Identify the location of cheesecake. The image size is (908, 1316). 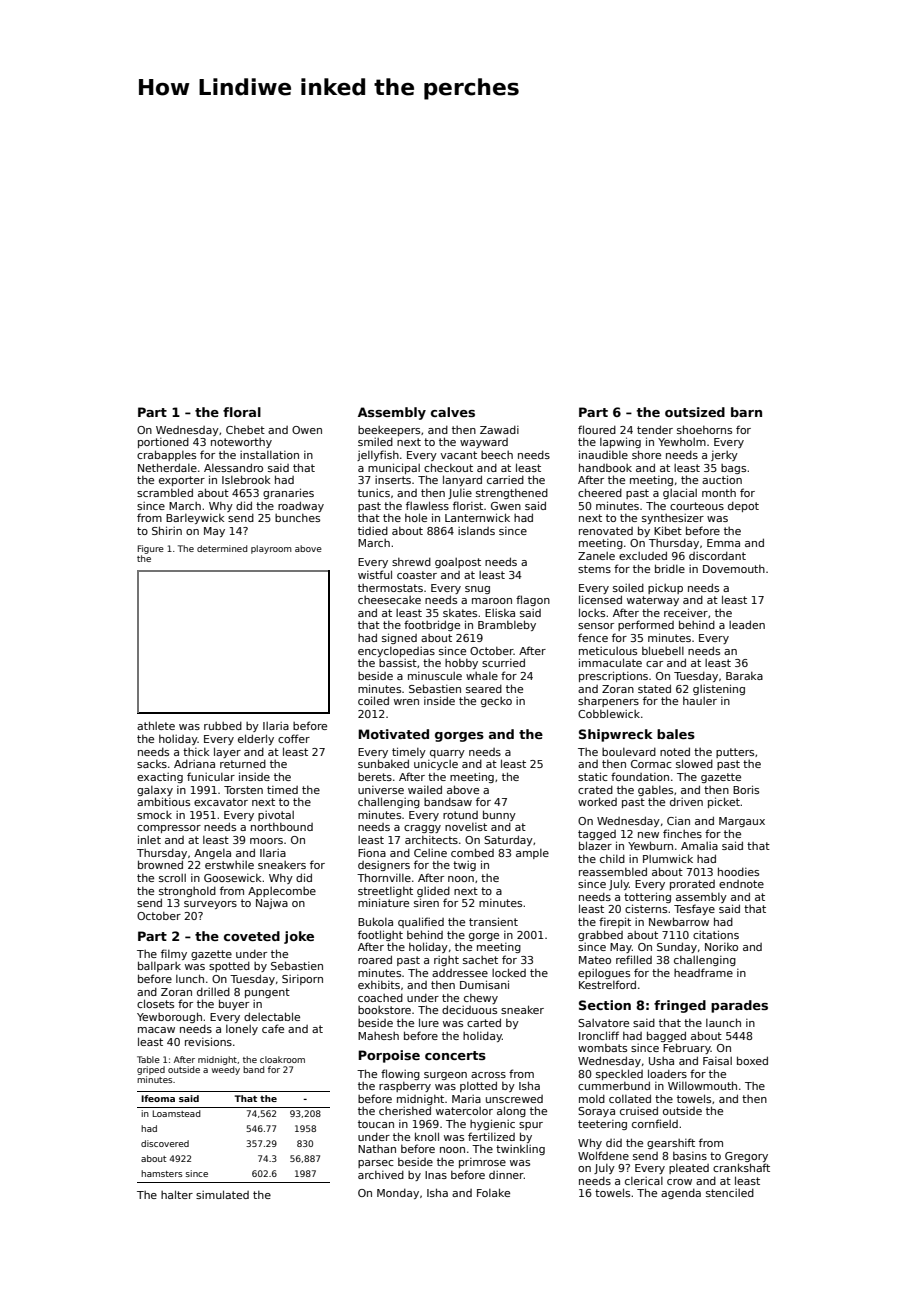
(389, 600).
